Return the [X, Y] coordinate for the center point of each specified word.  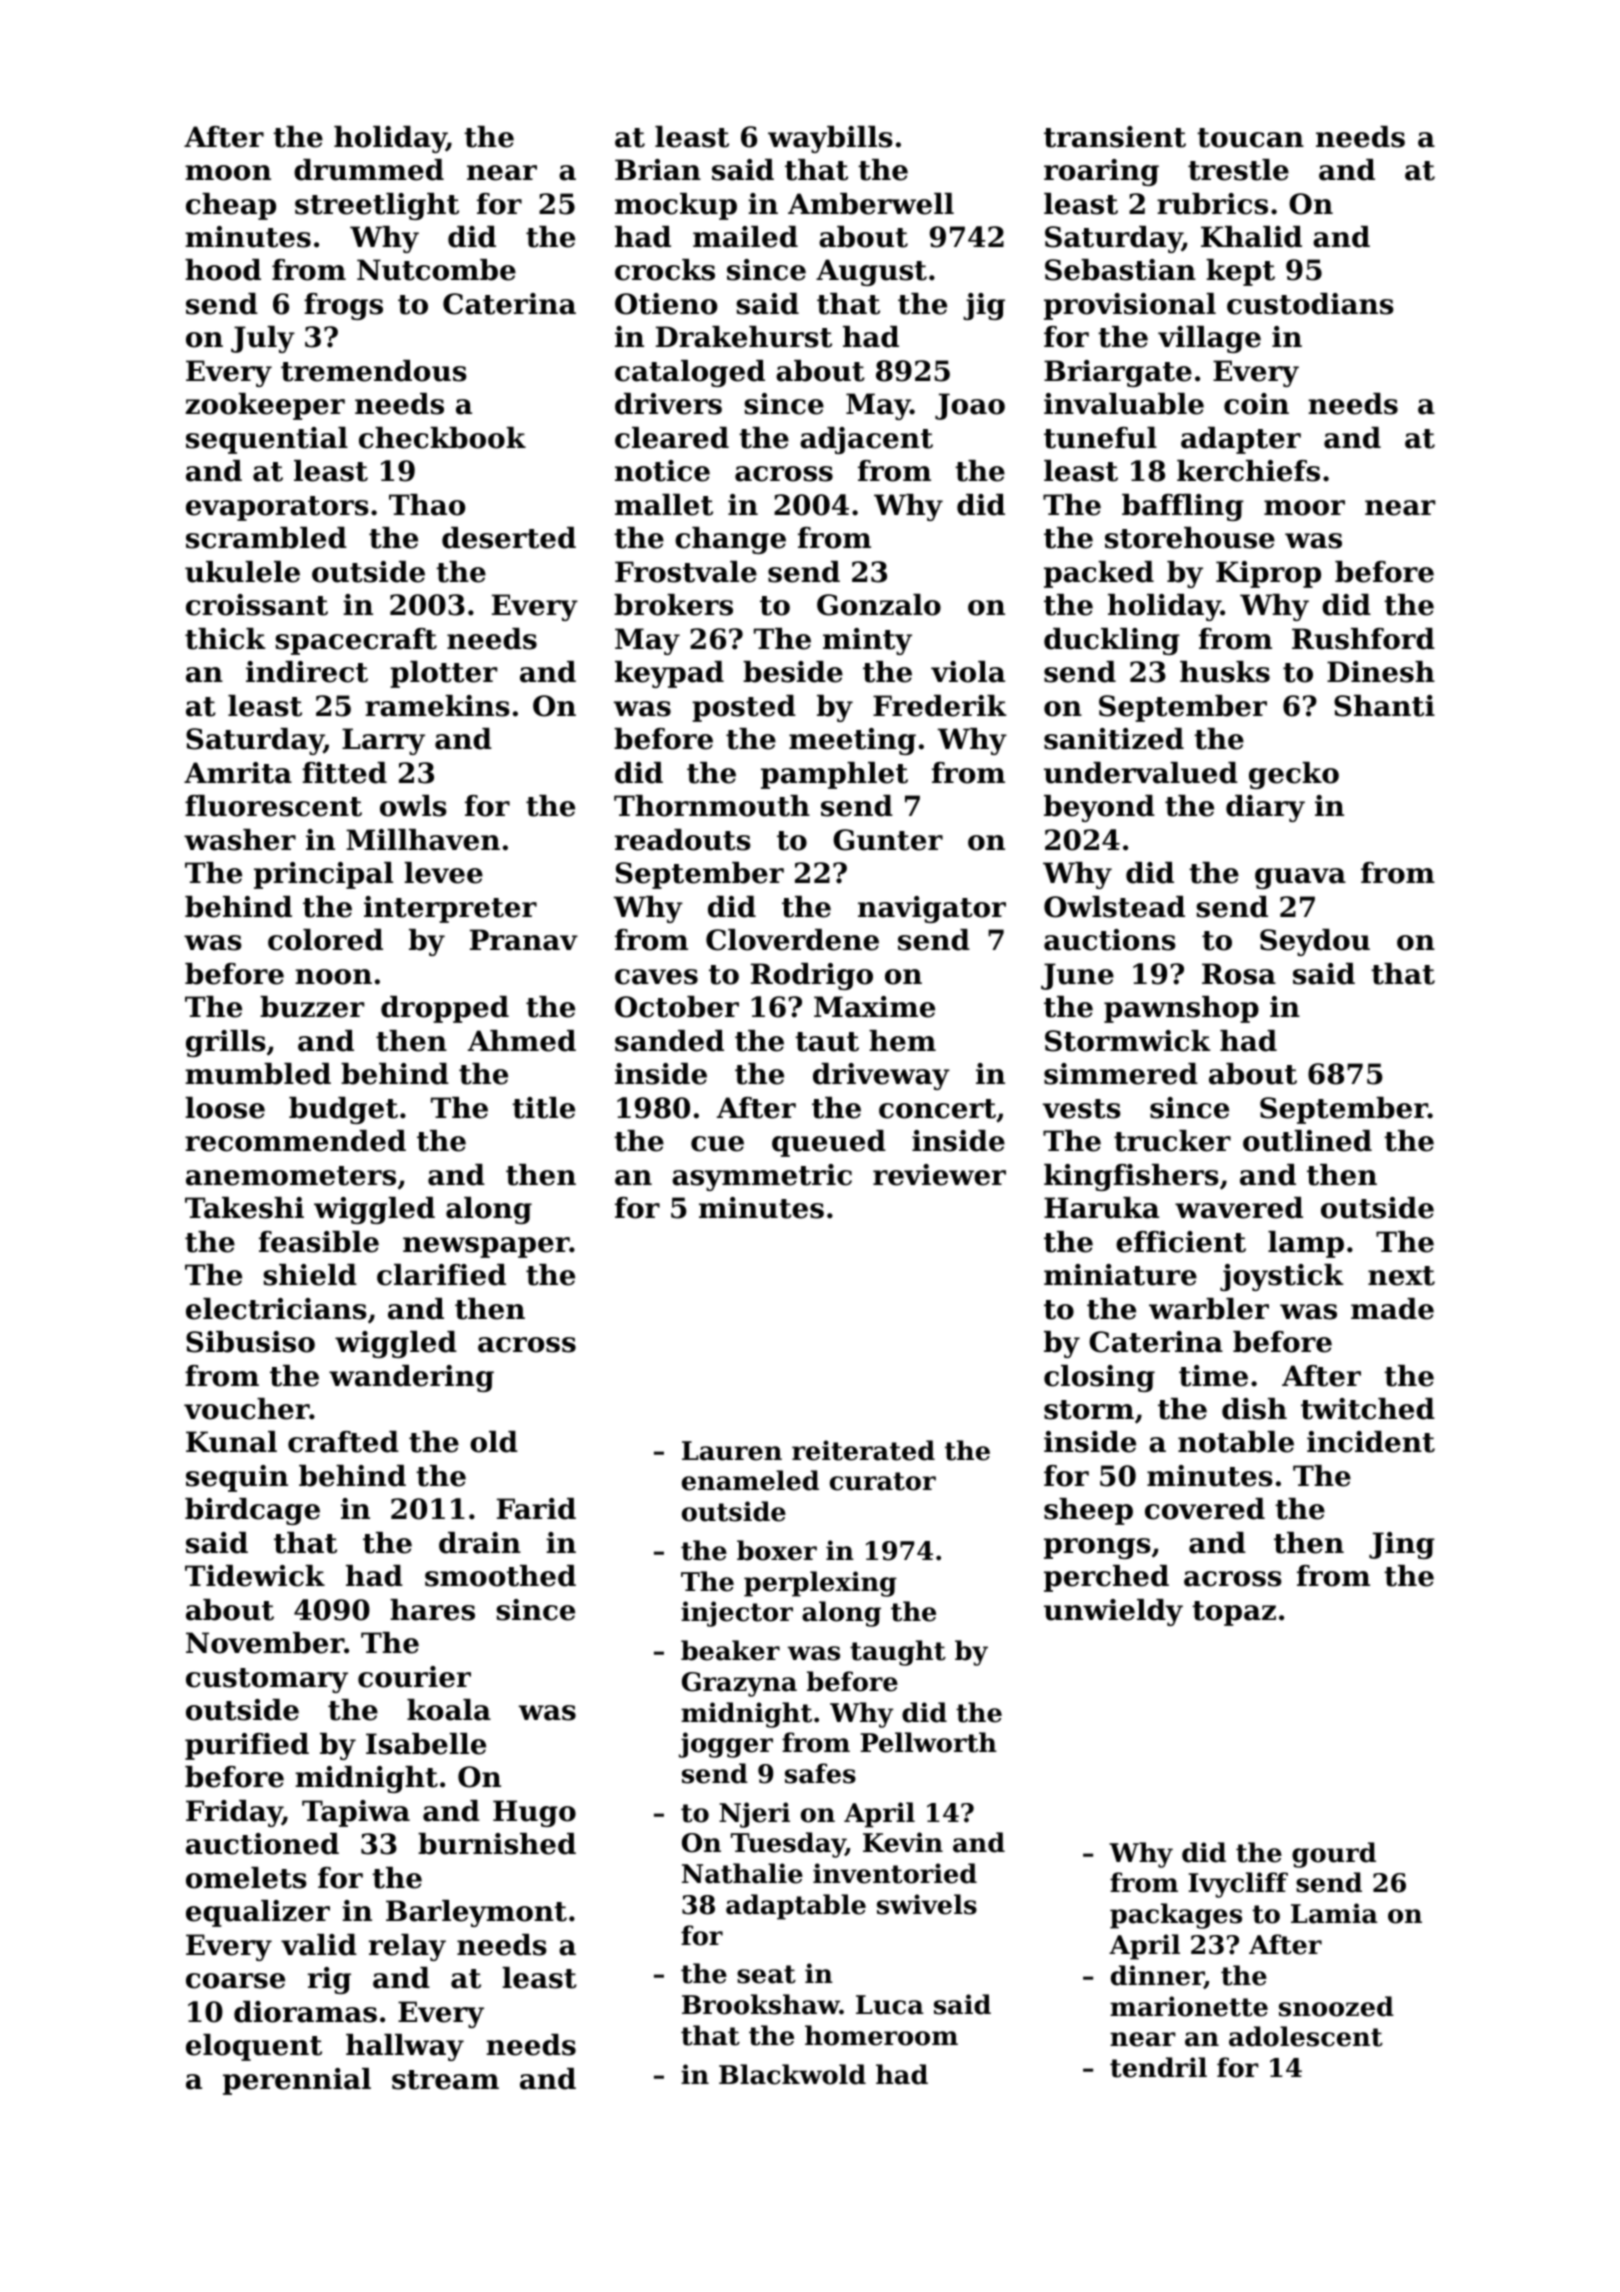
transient [1115, 137]
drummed [369, 170]
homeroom [881, 2035]
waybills [830, 139]
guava [1300, 878]
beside [793, 672]
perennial [297, 2081]
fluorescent [273, 806]
